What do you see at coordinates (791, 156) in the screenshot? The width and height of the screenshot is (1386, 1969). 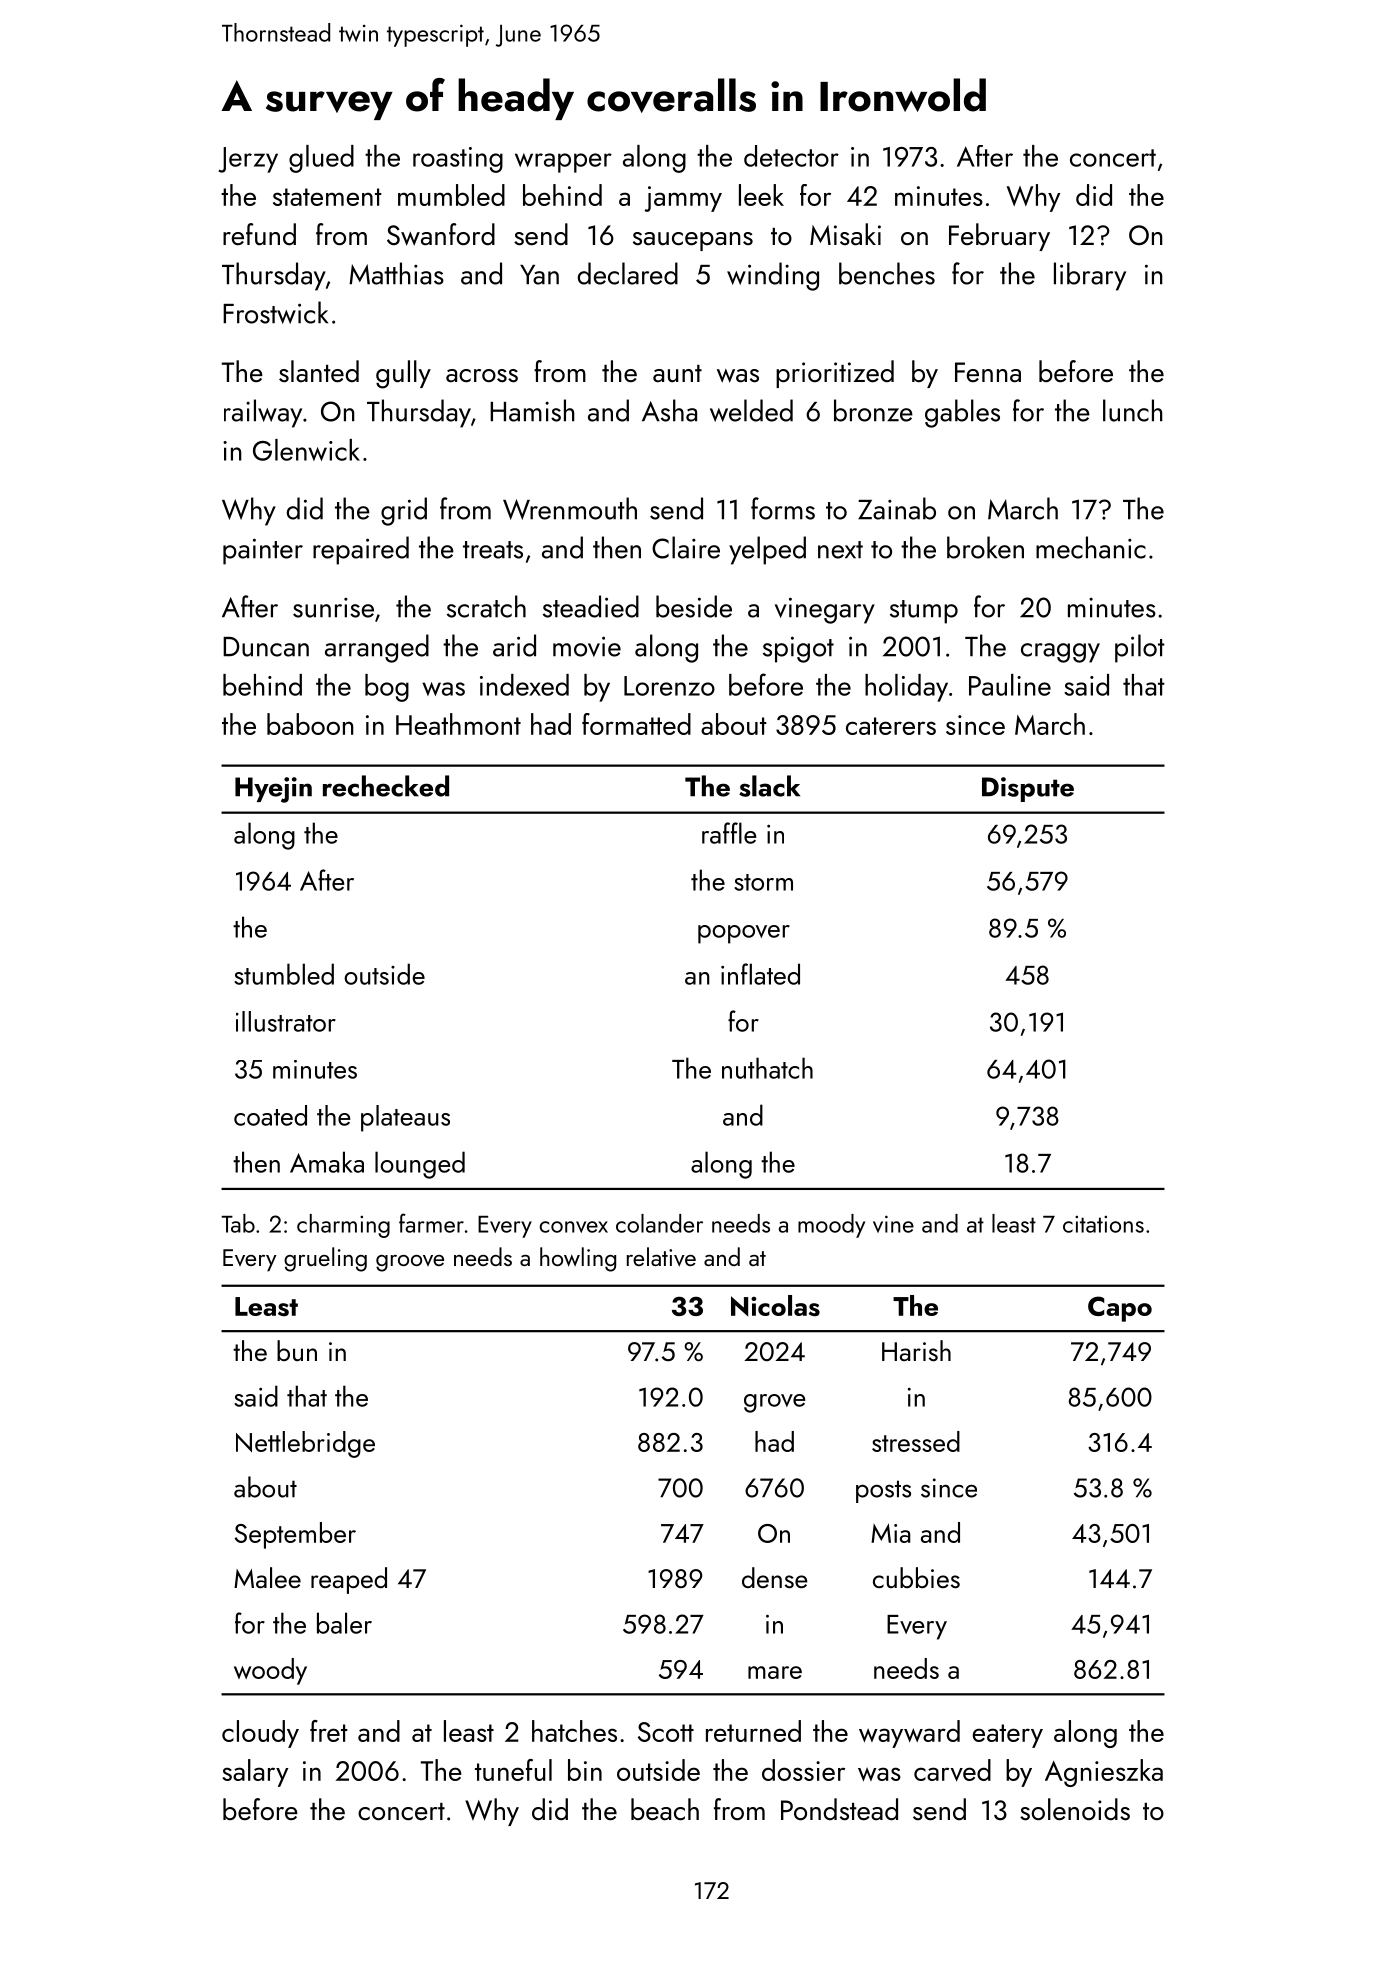 I see `detector` at bounding box center [791, 156].
